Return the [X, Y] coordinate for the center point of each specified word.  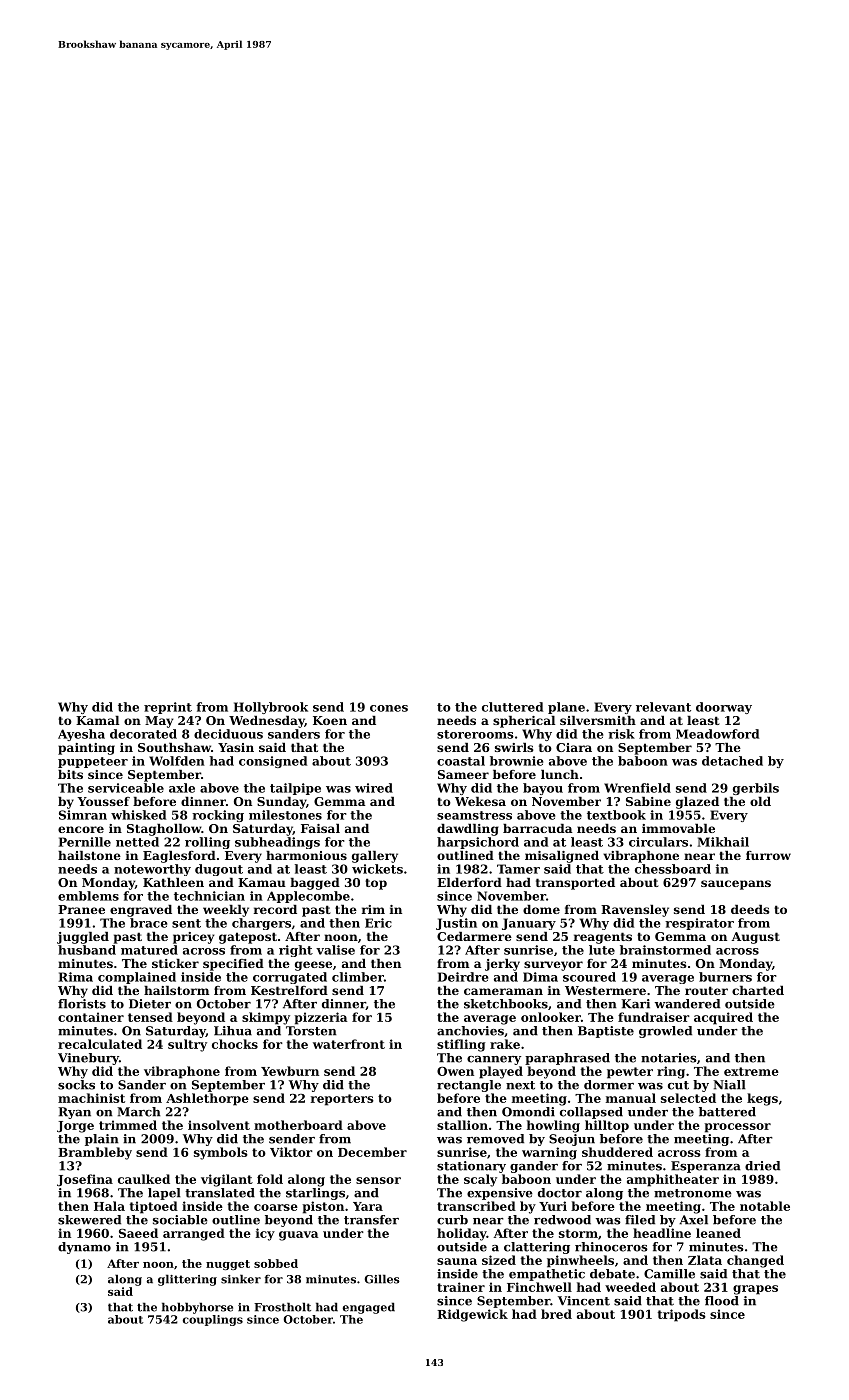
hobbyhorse [197, 1308]
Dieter [150, 1004]
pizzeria [320, 1018]
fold [270, 1179]
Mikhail [723, 842]
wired [374, 788]
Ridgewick [472, 1315]
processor [737, 1128]
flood [722, 1301]
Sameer [463, 774]
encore [81, 829]
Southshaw [174, 747]
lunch [560, 774]
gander [534, 1167]
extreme [751, 1071]
